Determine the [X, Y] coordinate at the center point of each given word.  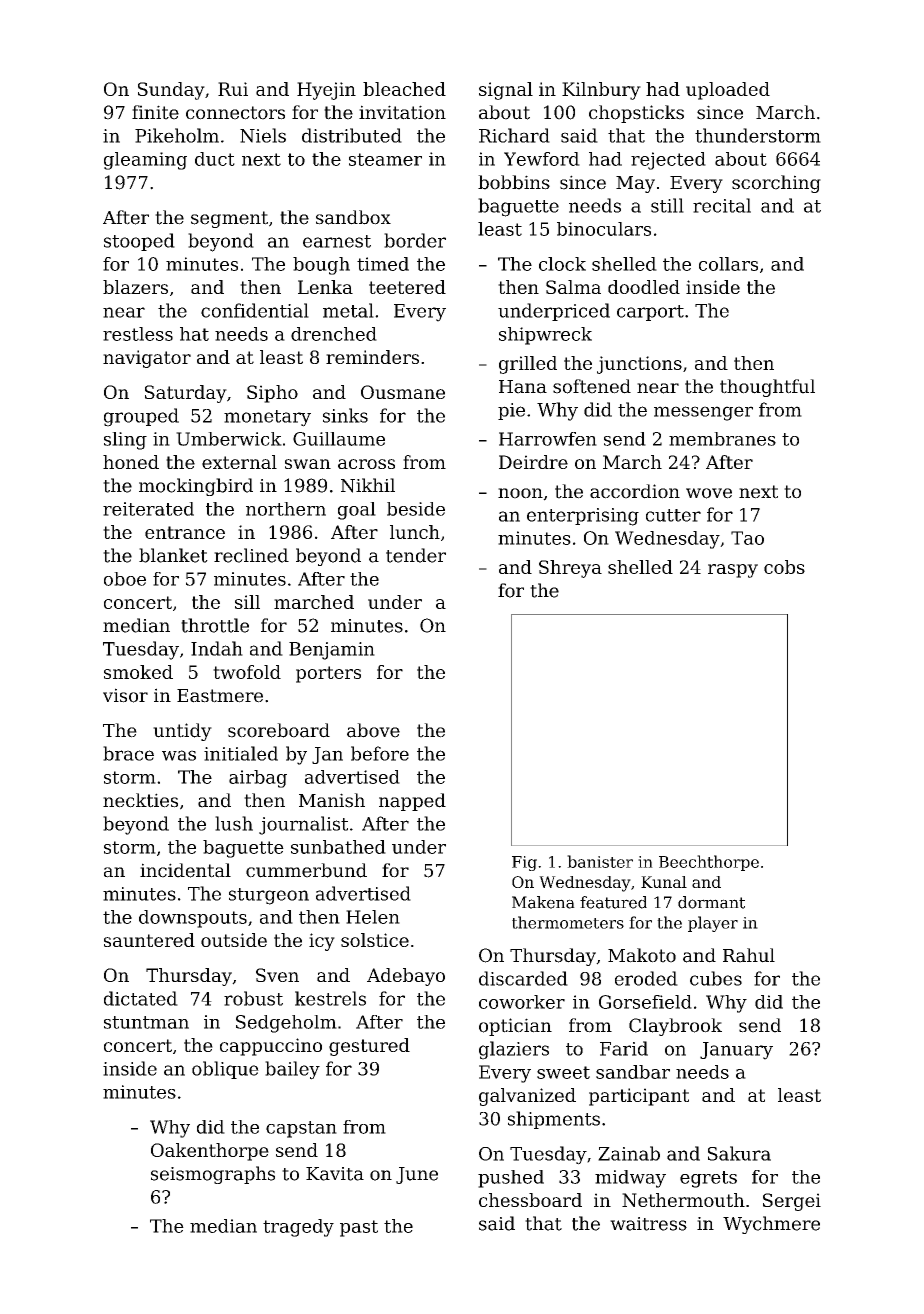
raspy [733, 571]
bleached [404, 89]
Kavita [335, 1174]
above [373, 730]
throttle [215, 625]
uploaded [728, 91]
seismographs [213, 1175]
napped [412, 802]
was [179, 755]
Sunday [171, 91]
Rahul [749, 955]
